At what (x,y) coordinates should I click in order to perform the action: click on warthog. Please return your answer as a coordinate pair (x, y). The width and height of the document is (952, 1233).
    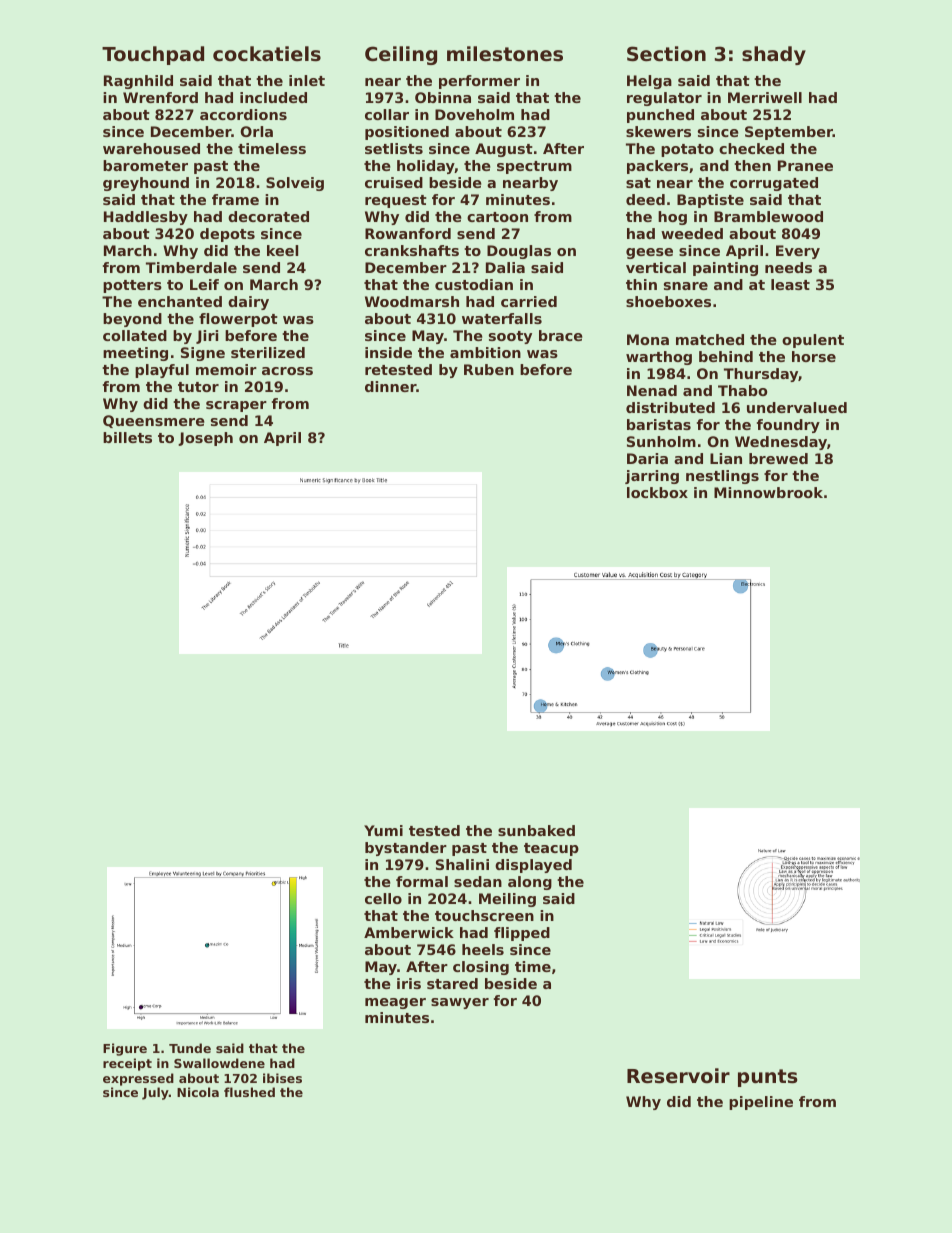
    Looking at the image, I should click on (659, 358).
